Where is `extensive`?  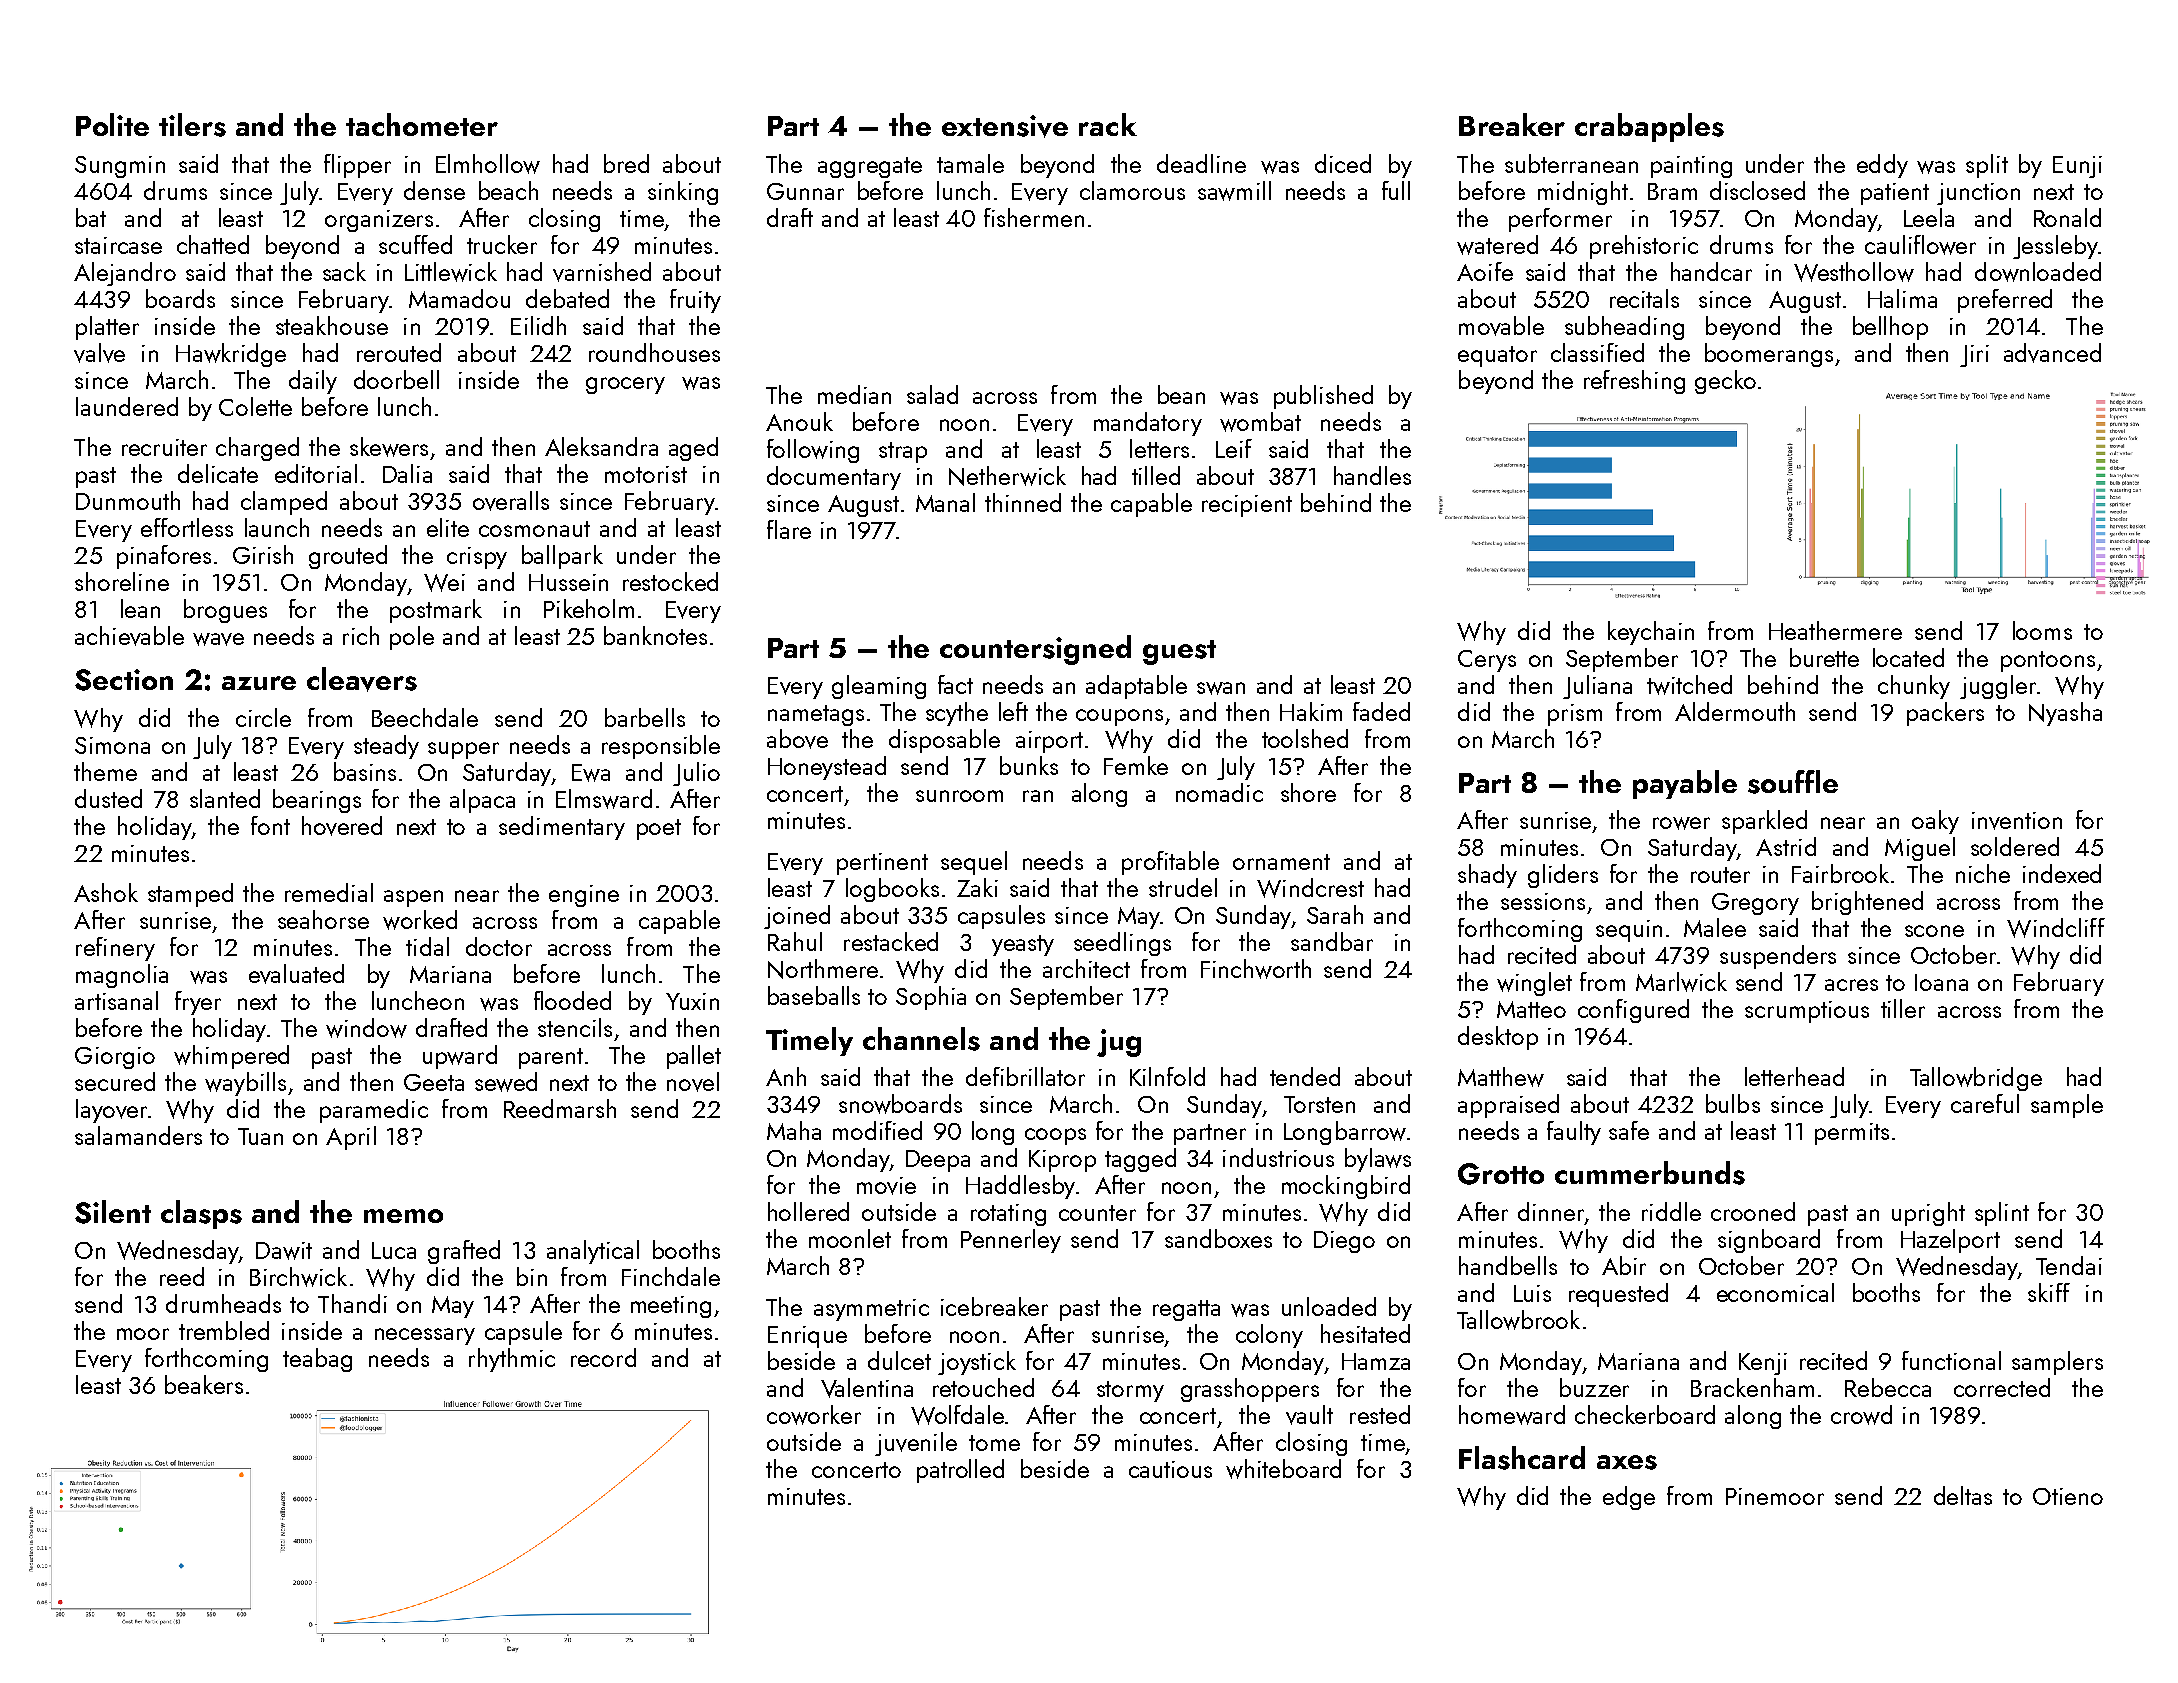
extensive is located at coordinates (1005, 126).
